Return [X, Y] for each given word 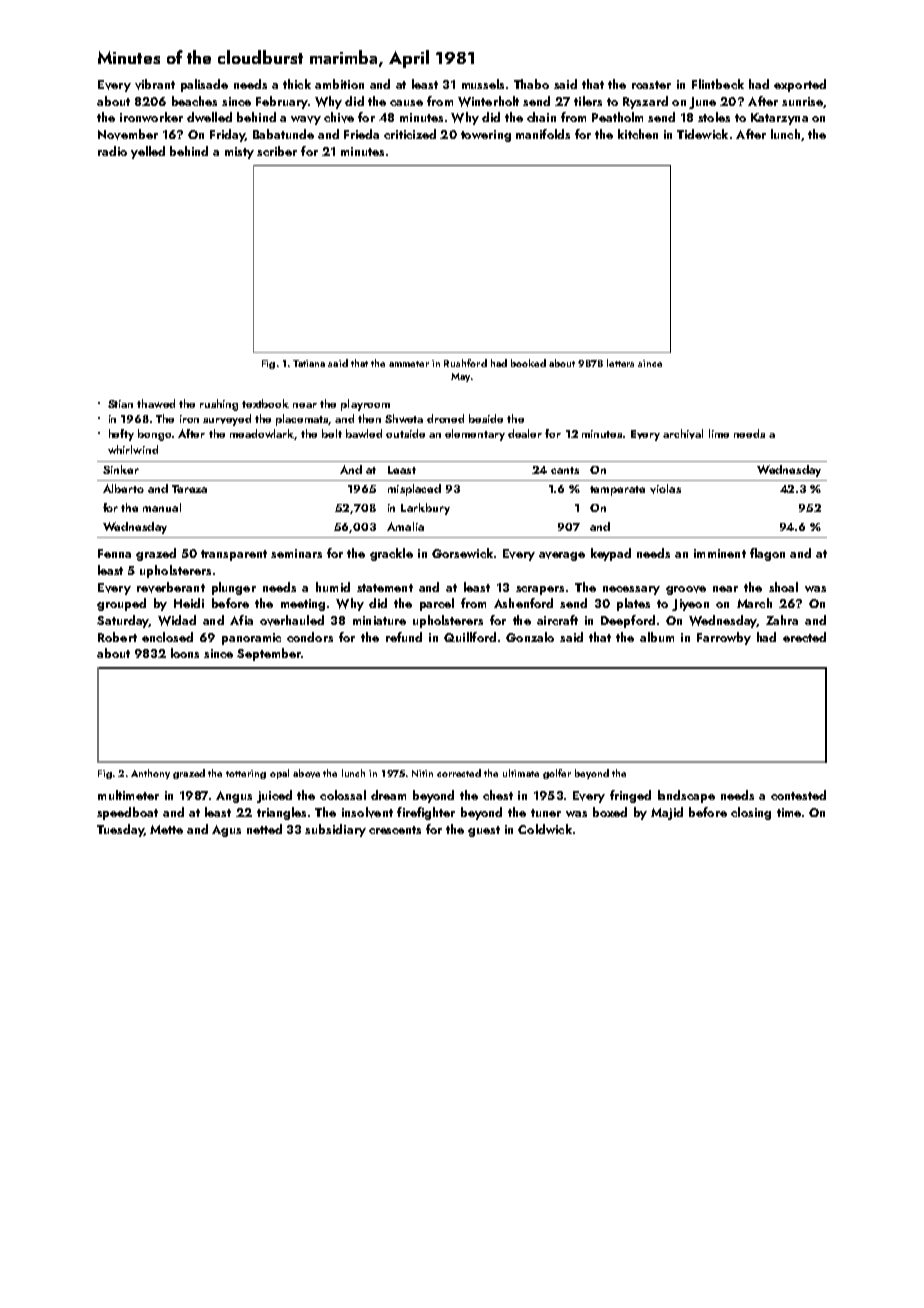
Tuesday [120, 830]
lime [719, 433]
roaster [651, 85]
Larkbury [425, 509]
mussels [483, 84]
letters [620, 363]
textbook [265, 403]
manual [162, 507]
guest [484, 831]
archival [683, 434]
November [128, 134]
